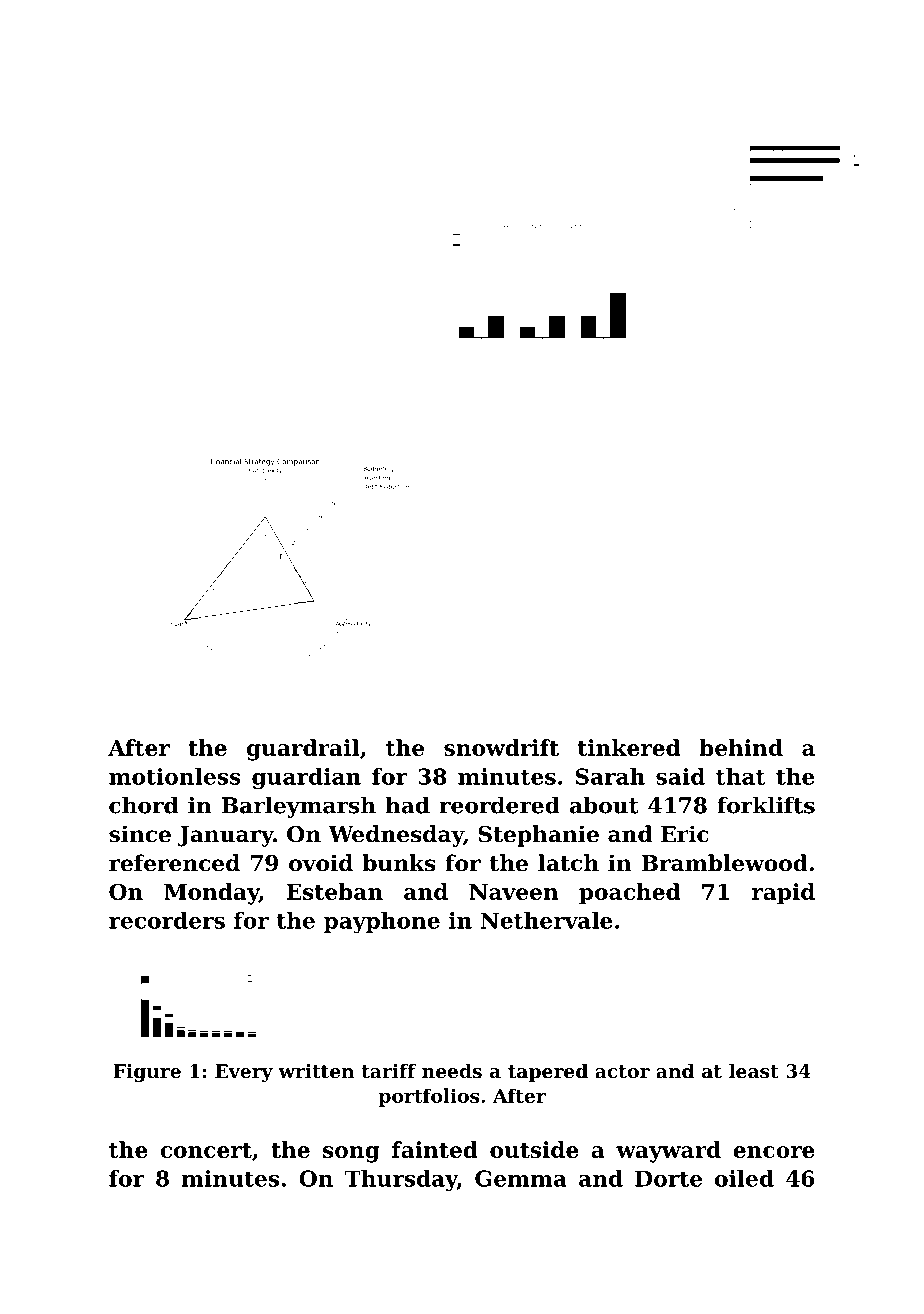  I want to click on tinkered, so click(629, 747).
